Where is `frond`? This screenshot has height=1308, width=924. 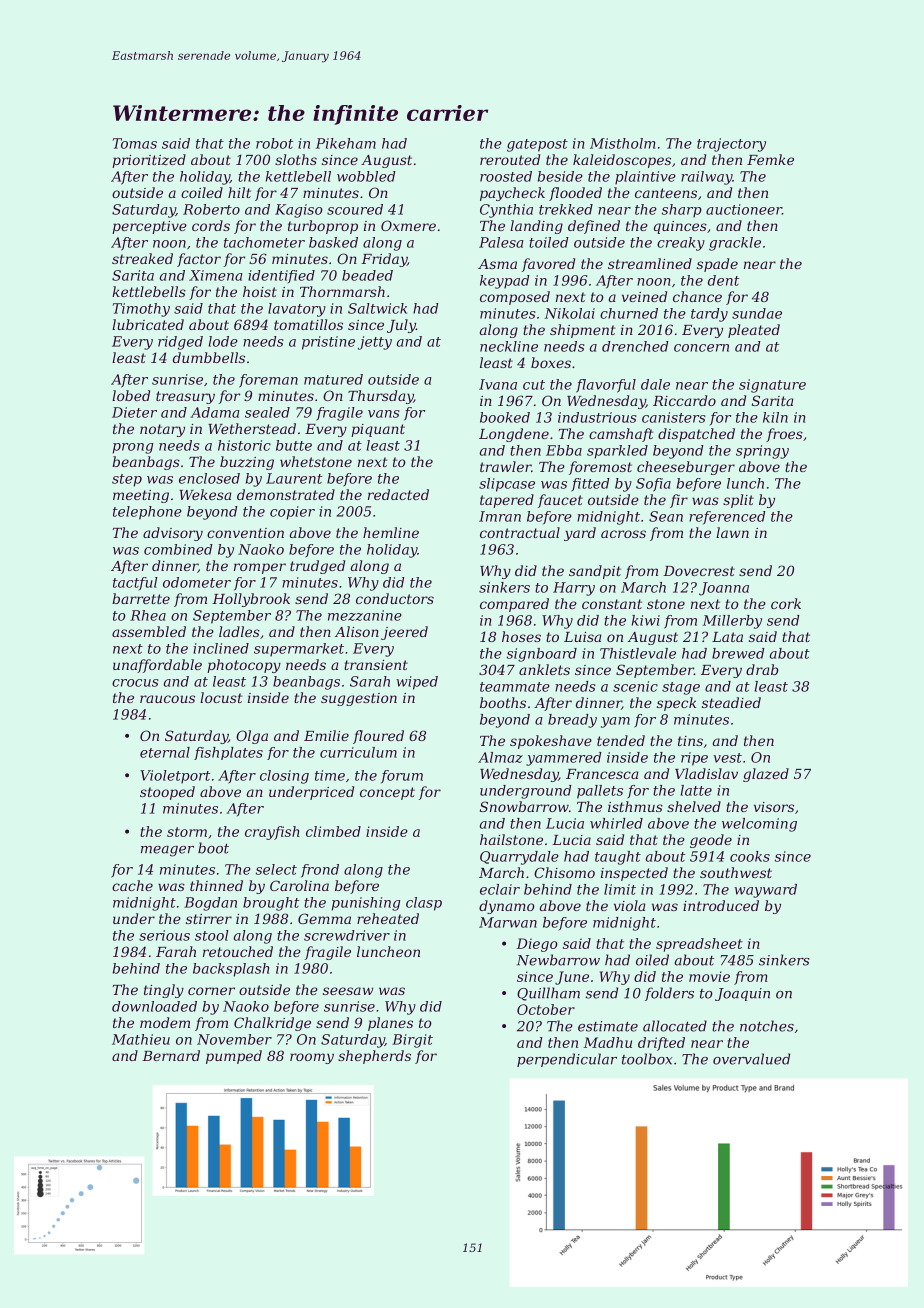
frond is located at coordinates (320, 871).
